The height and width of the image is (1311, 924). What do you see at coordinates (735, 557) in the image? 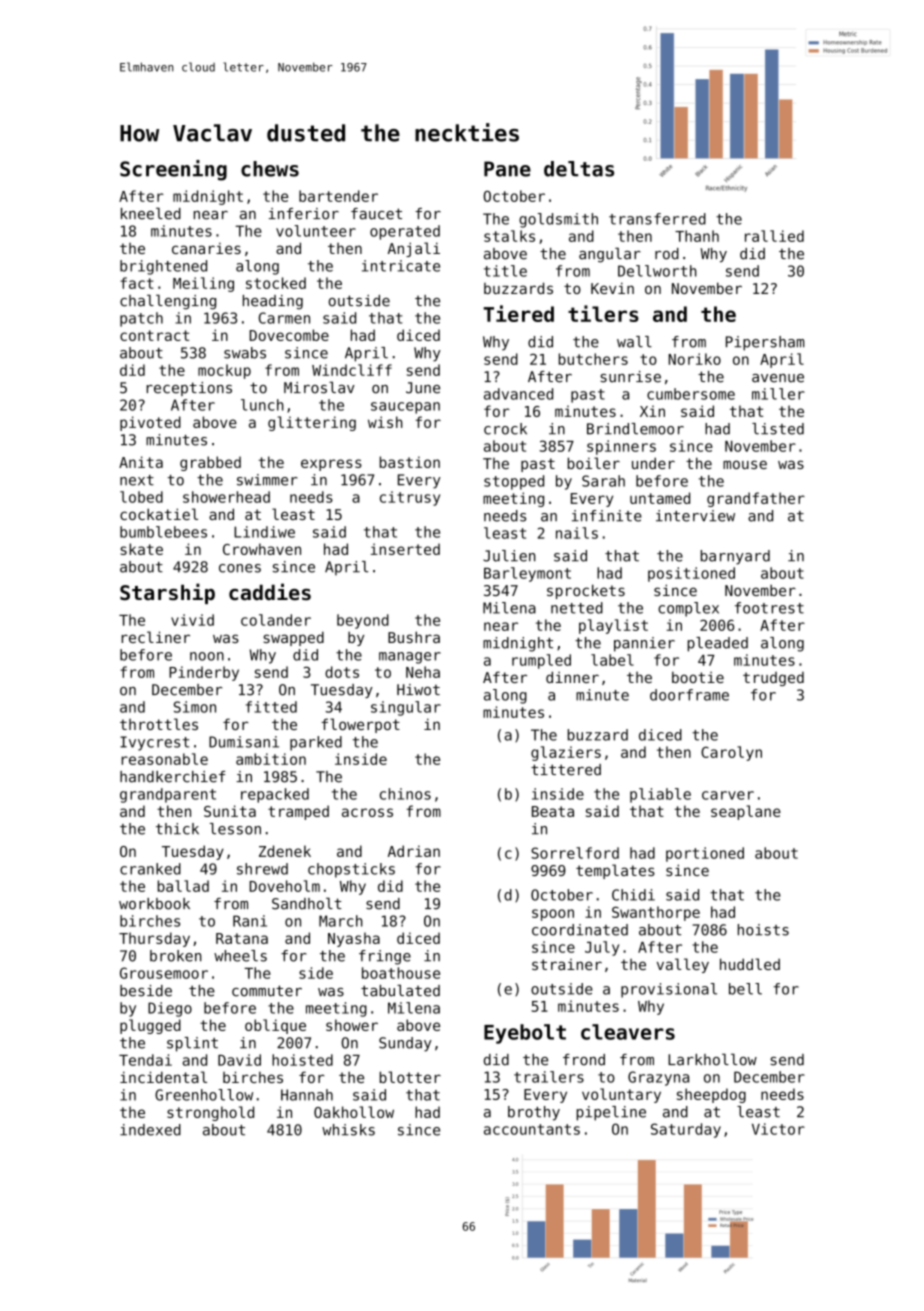
I see `barnyard` at bounding box center [735, 557].
